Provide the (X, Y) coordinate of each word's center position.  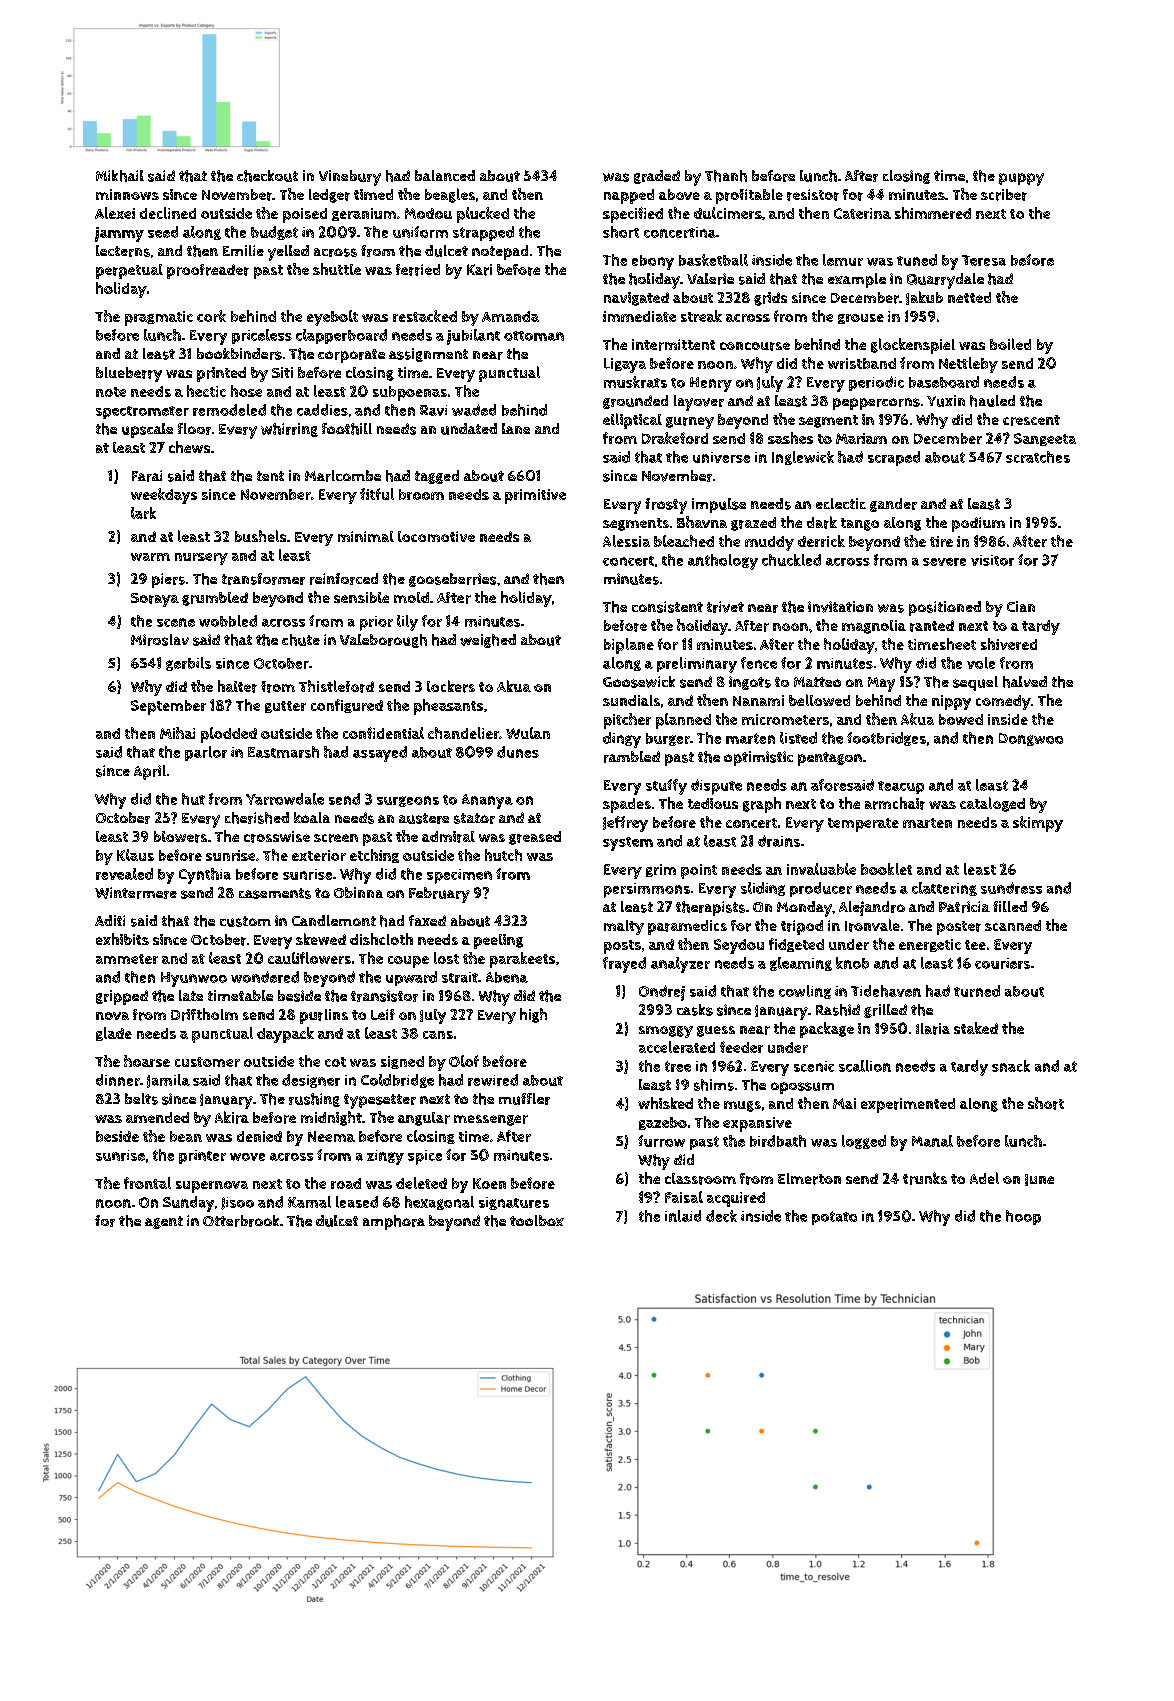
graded (657, 177)
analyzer (680, 965)
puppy (1021, 179)
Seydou (739, 946)
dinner (118, 1080)
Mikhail (120, 176)
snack (1011, 1066)
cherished (257, 818)
